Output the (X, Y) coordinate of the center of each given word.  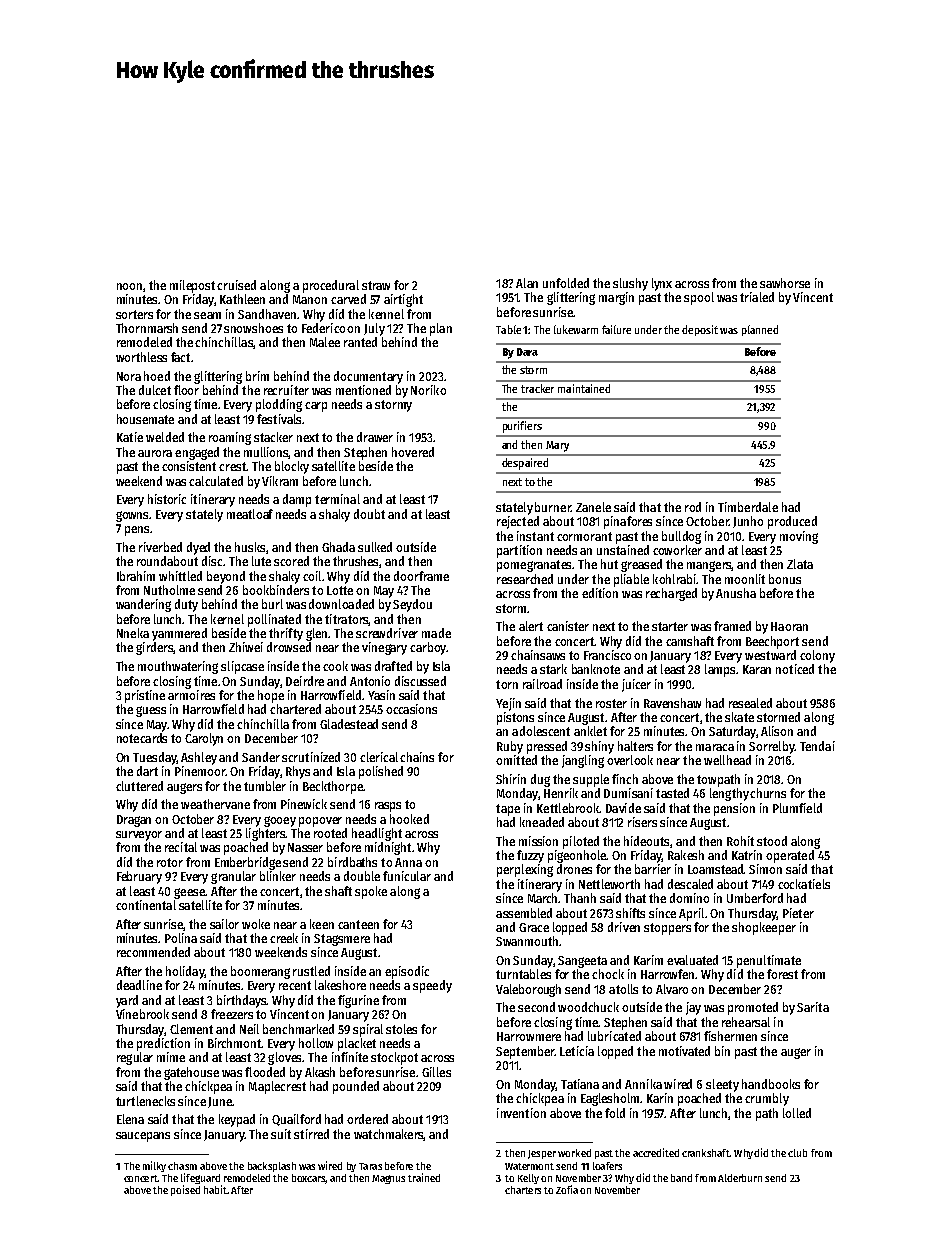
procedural (331, 286)
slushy (630, 284)
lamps (720, 670)
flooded (265, 1072)
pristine (145, 696)
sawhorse (785, 283)
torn (507, 684)
